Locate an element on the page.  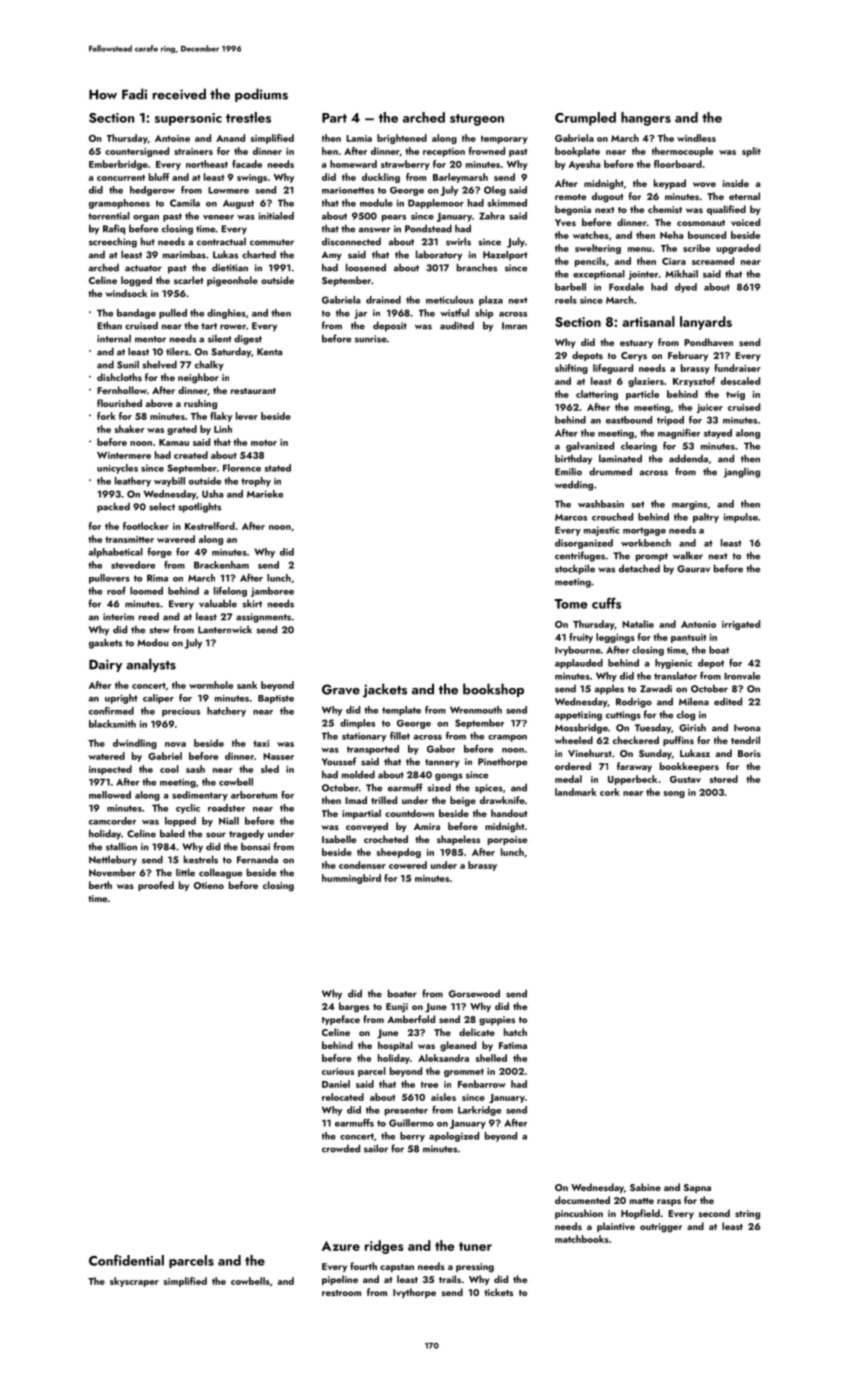
cowered is located at coordinates (408, 865).
